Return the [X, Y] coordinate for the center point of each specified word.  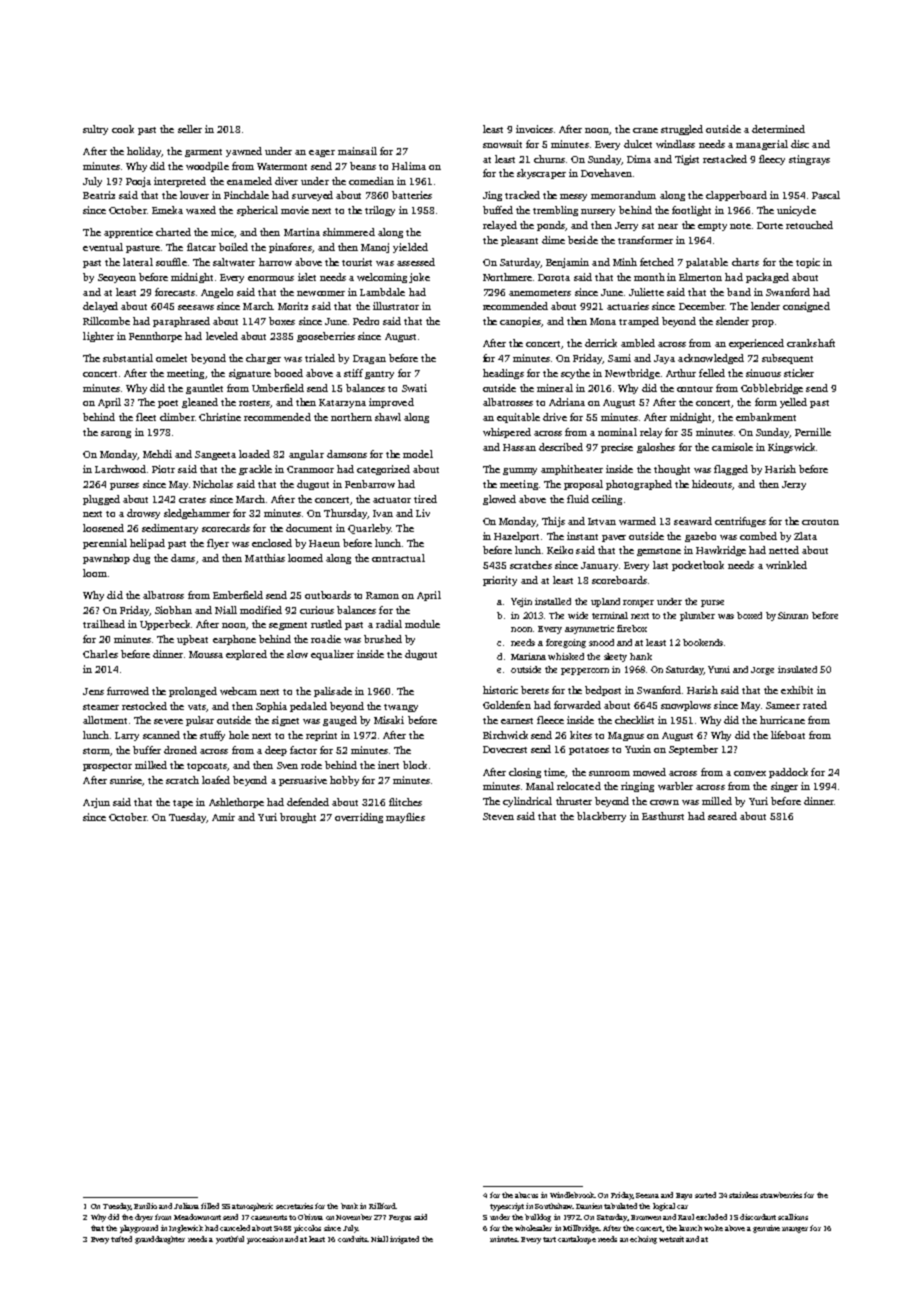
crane [645, 130]
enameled [249, 181]
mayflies [405, 818]
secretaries [294, 1206]
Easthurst [663, 816]
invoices [534, 129]
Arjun [96, 803]
